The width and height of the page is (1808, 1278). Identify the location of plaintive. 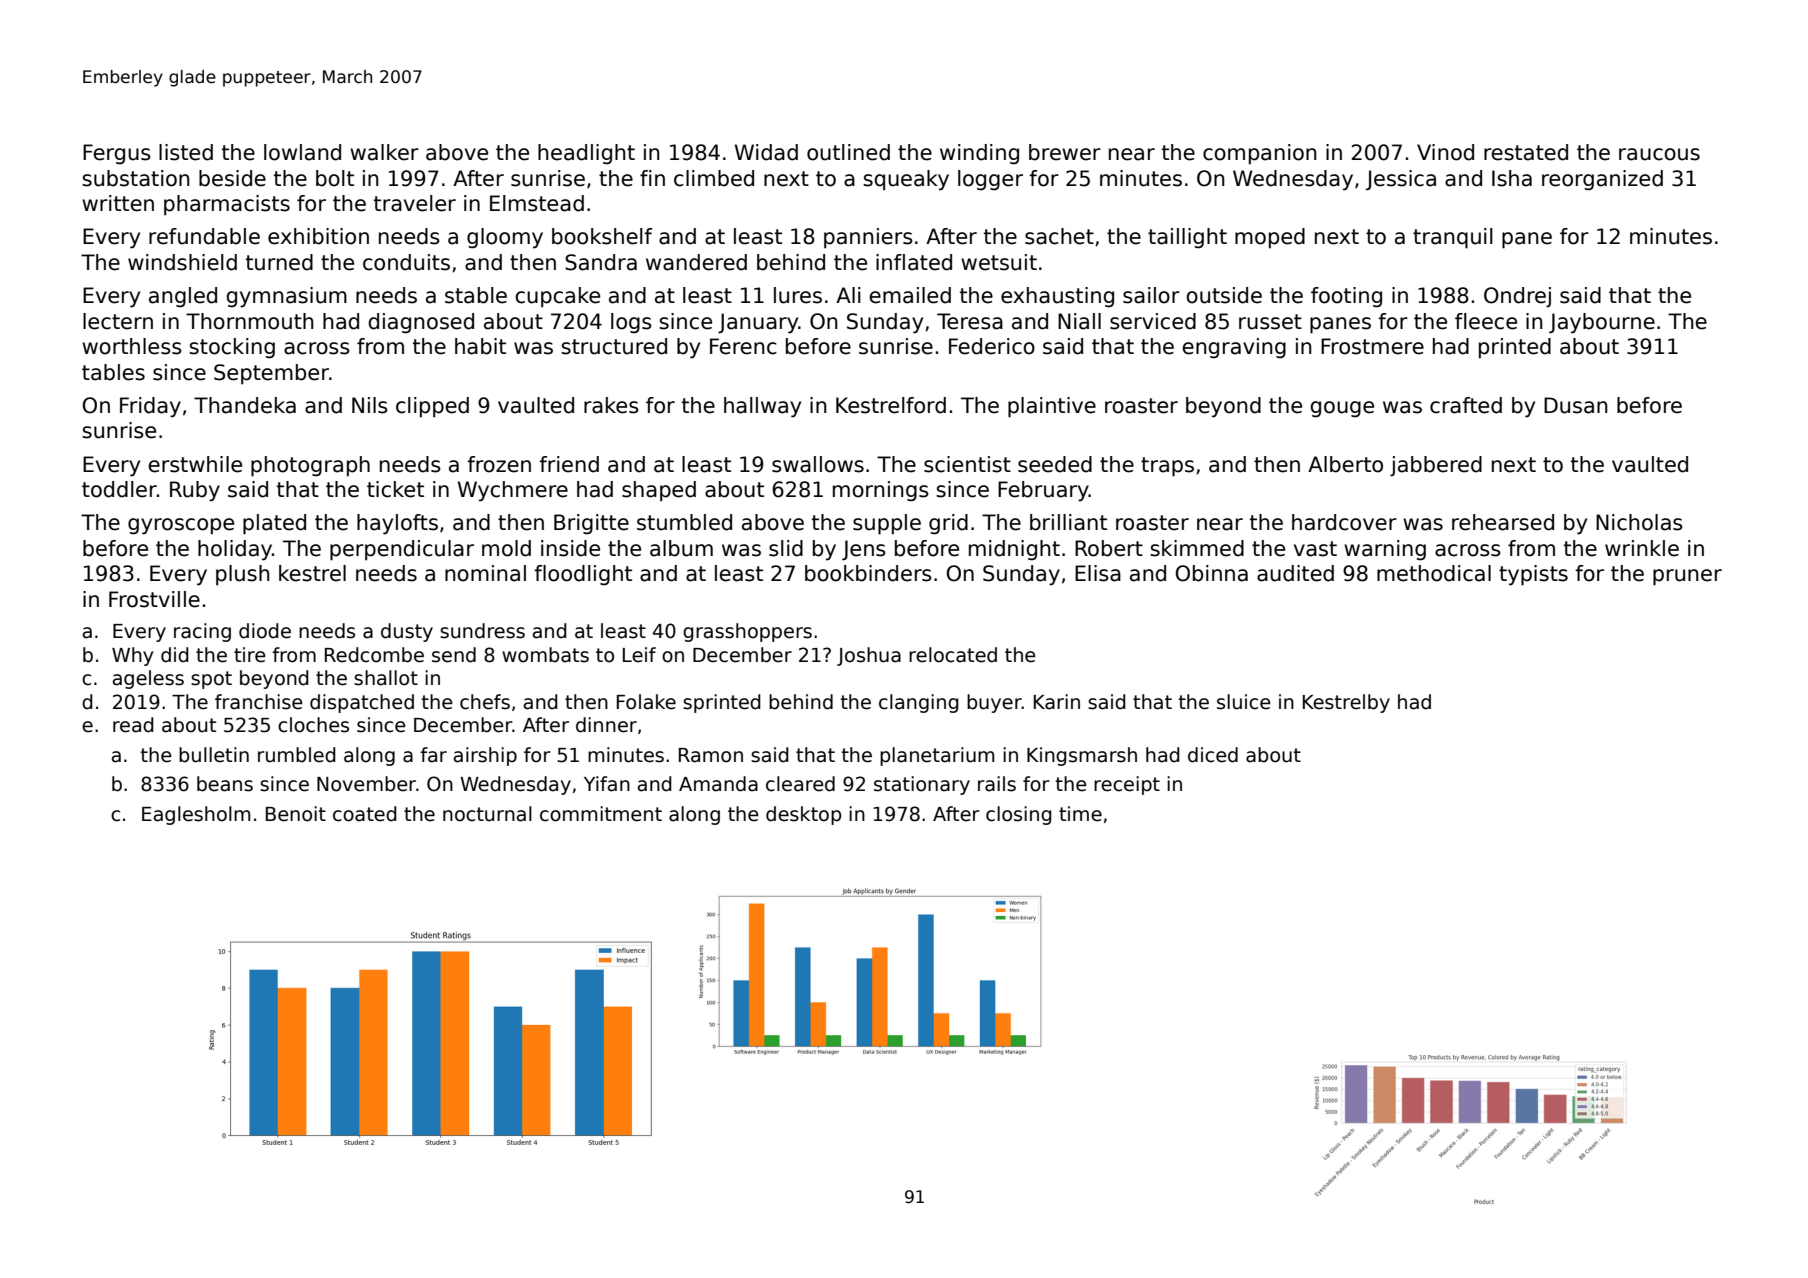
(1052, 407).
